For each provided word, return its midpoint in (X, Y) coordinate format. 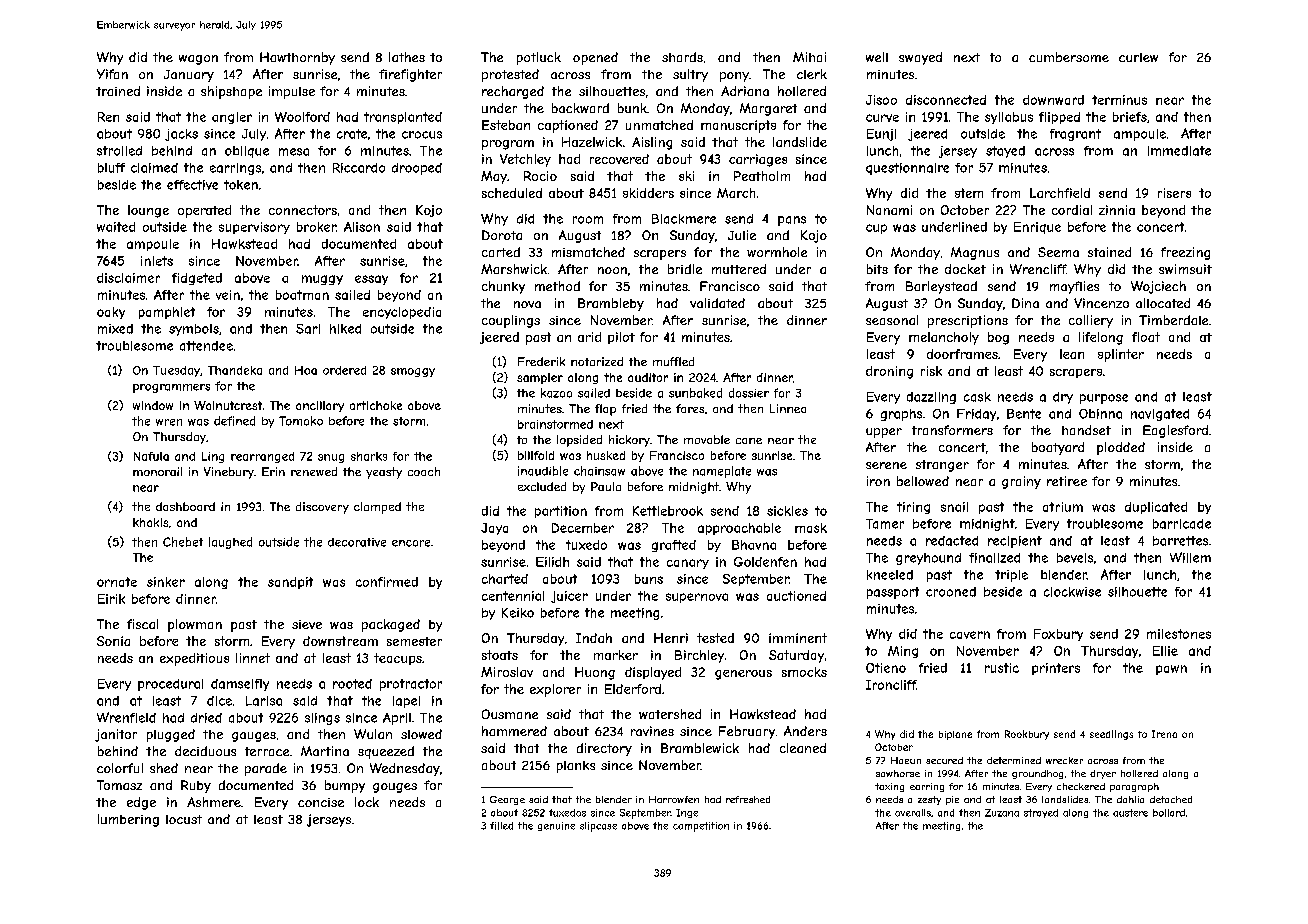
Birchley (699, 656)
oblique (247, 152)
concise (321, 802)
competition (701, 827)
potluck (539, 58)
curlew (1138, 57)
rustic (1002, 668)
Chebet (183, 542)
